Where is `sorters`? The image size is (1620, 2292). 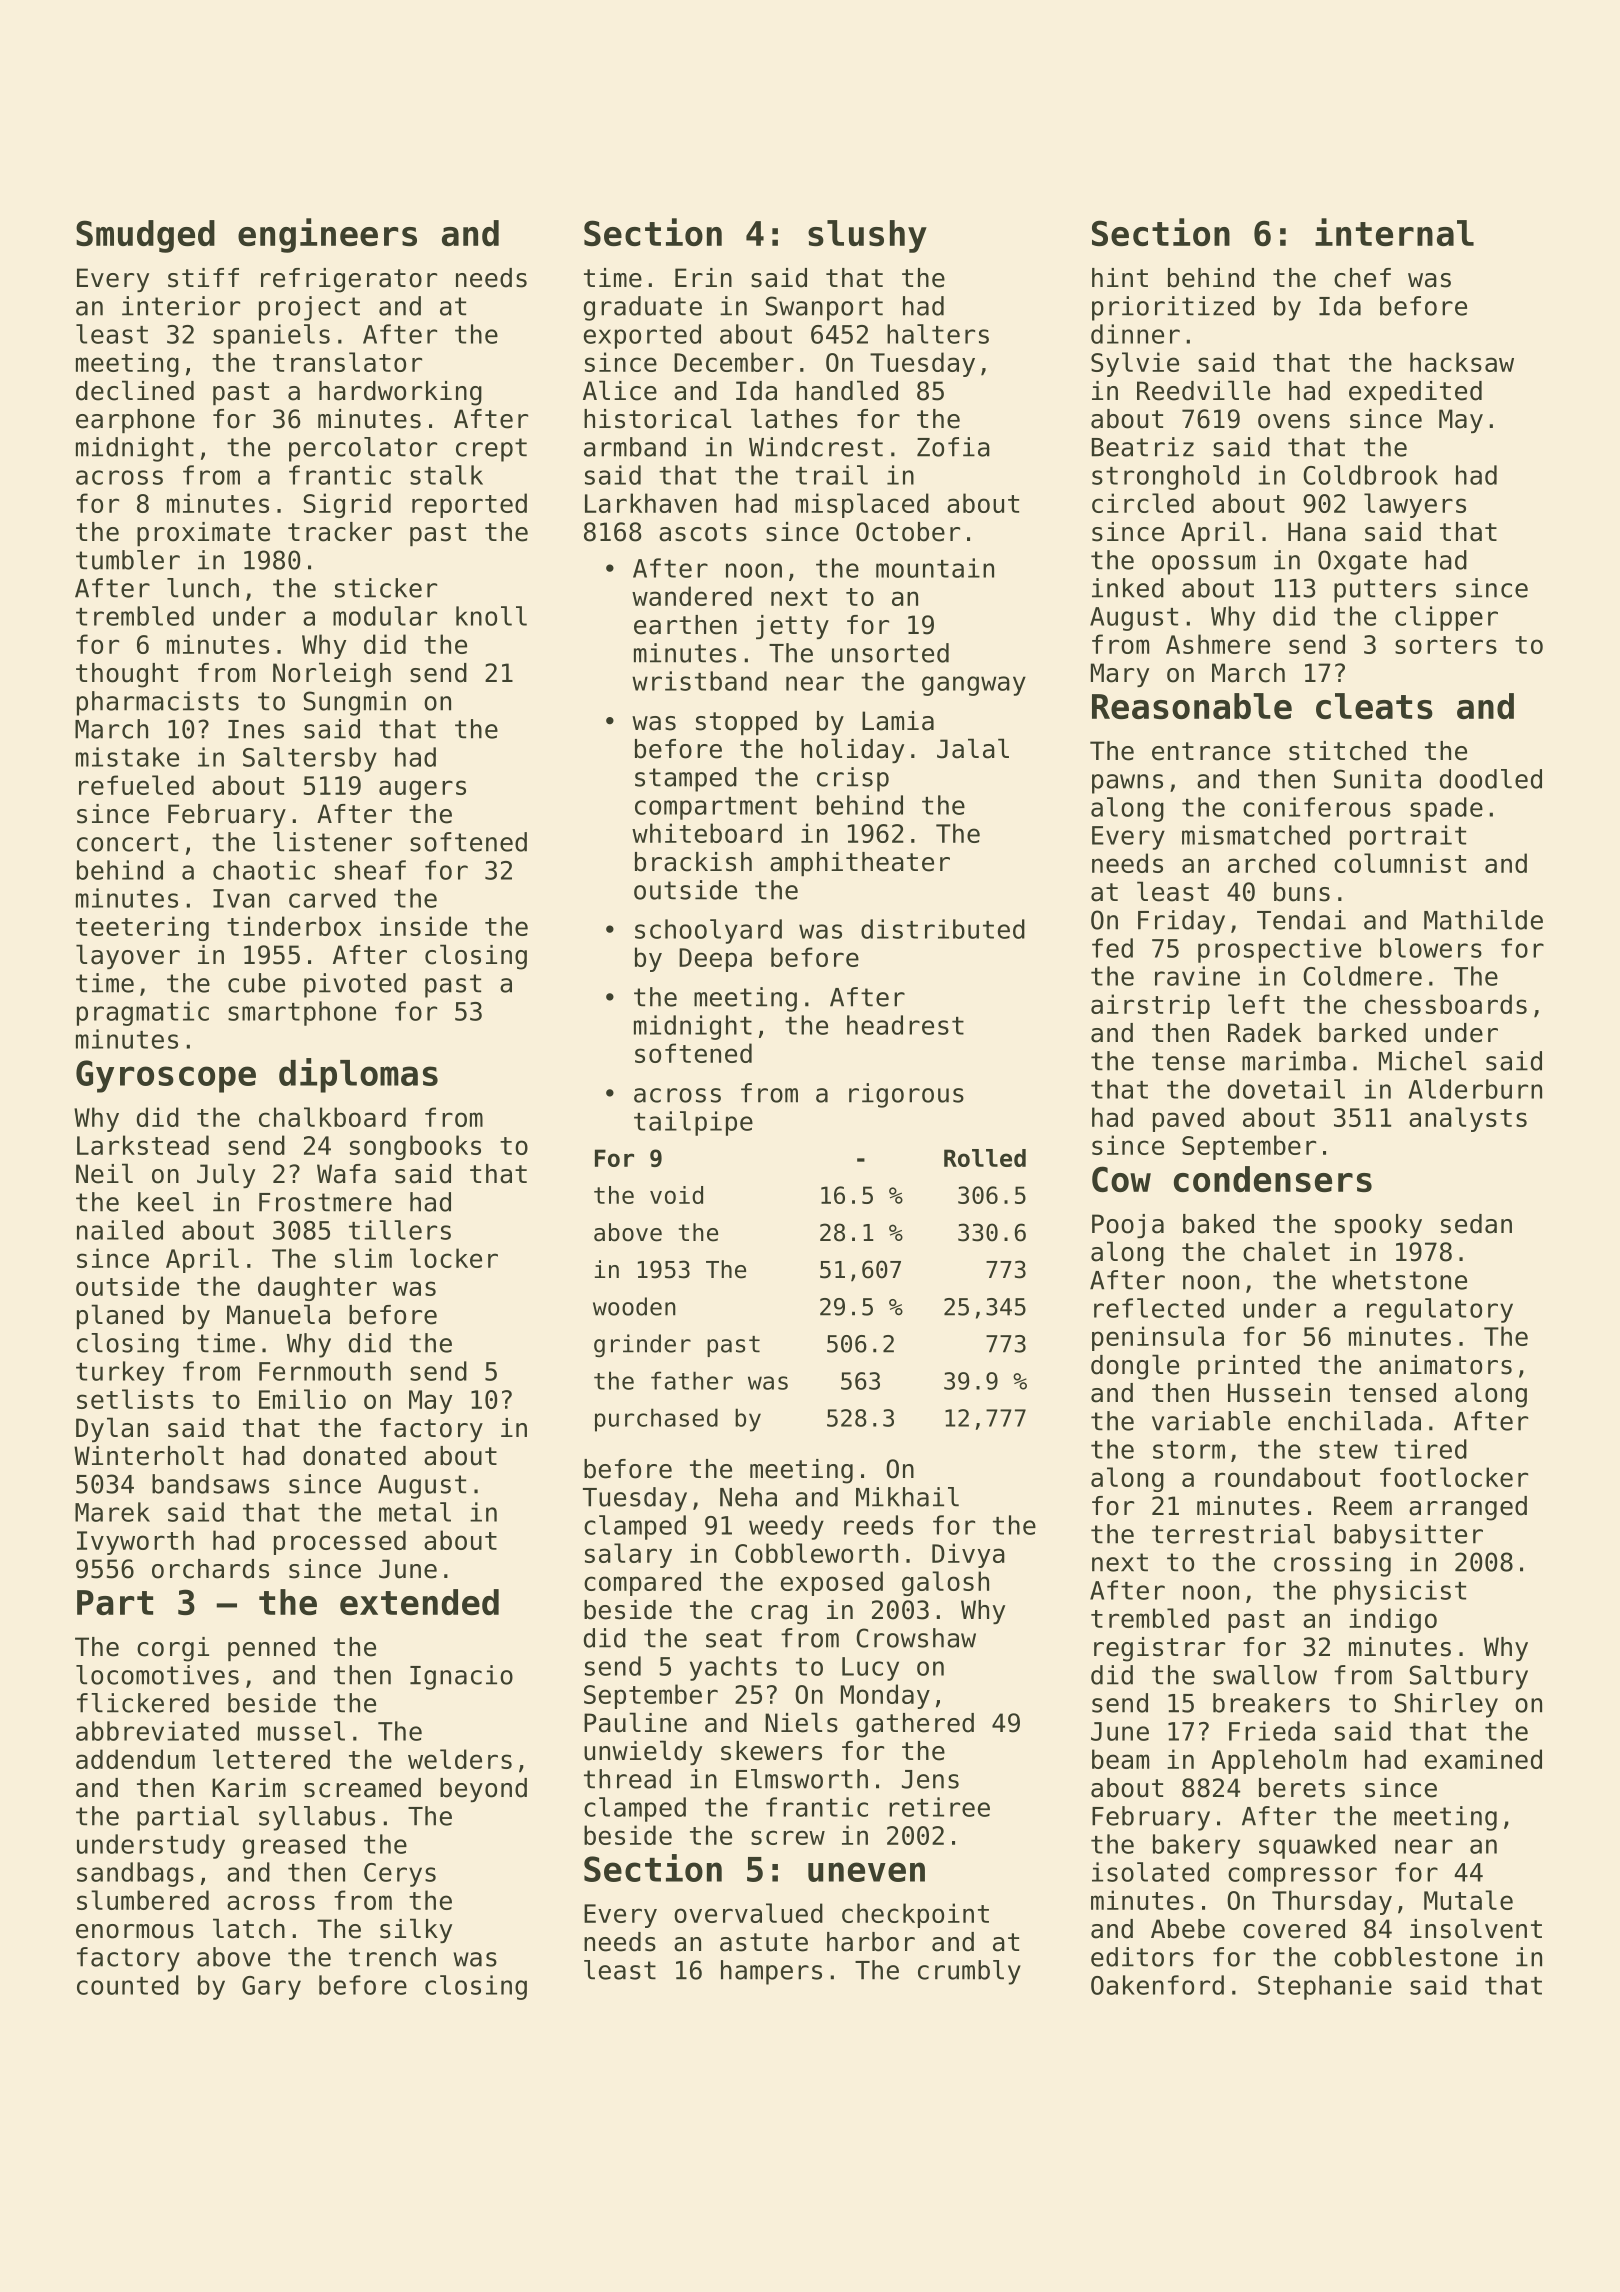 sorters is located at coordinates (1446, 645).
